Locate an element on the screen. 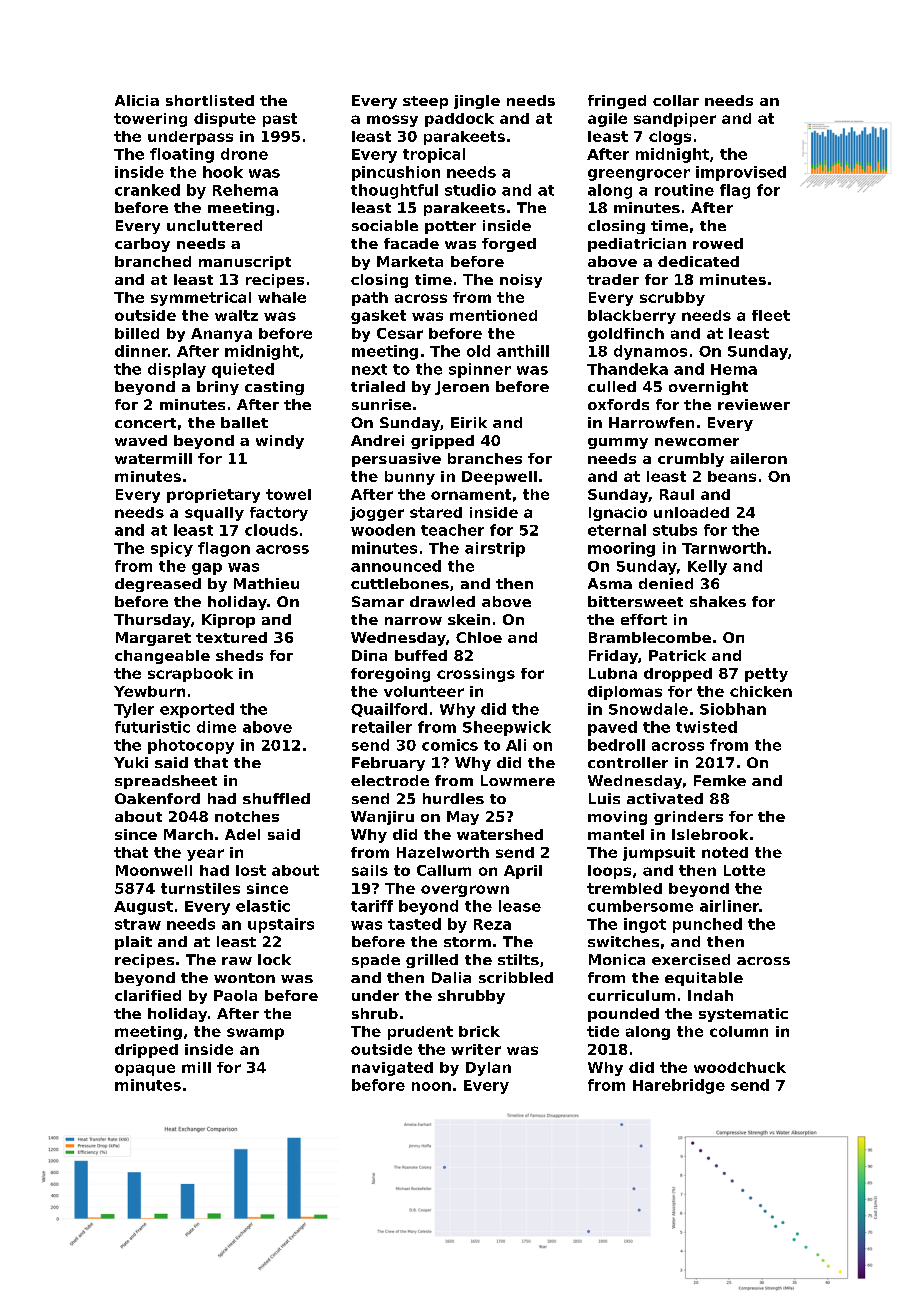 The width and height of the screenshot is (908, 1316). navigated is located at coordinates (392, 1069).
